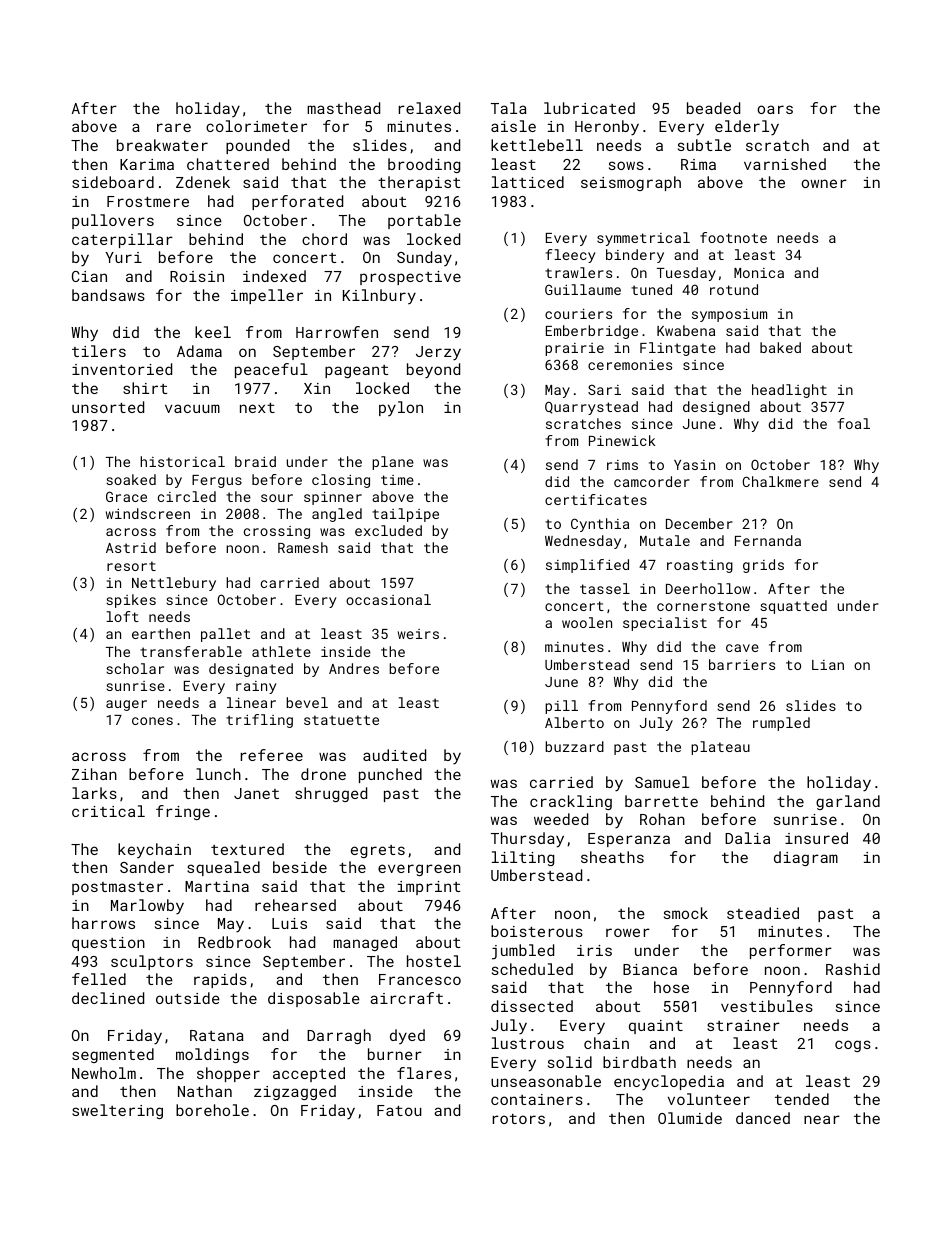 This screenshot has width=952, height=1233. Describe the element at coordinates (401, 408) in the screenshot. I see `pylon` at that location.
